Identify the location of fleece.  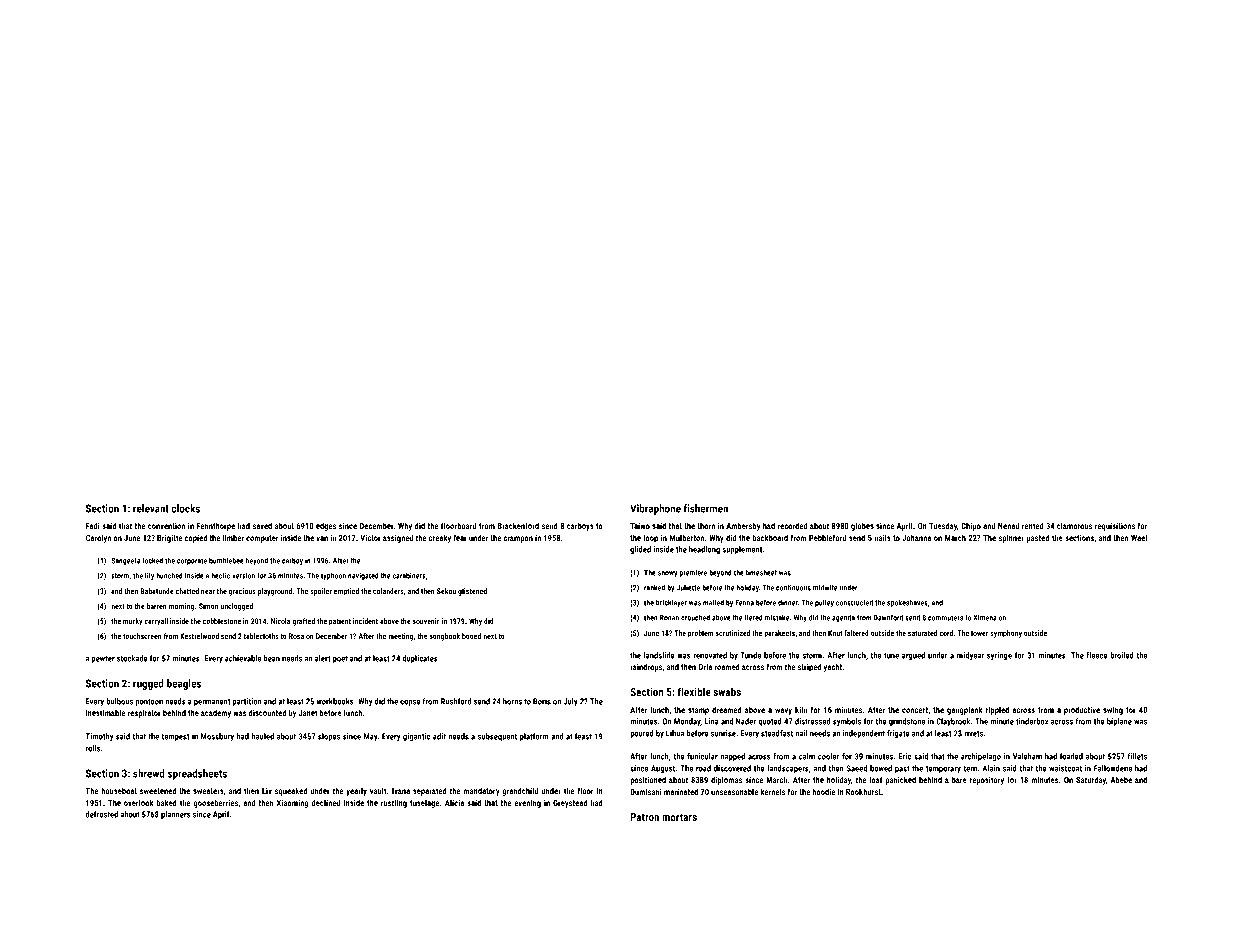
(1097, 655).
